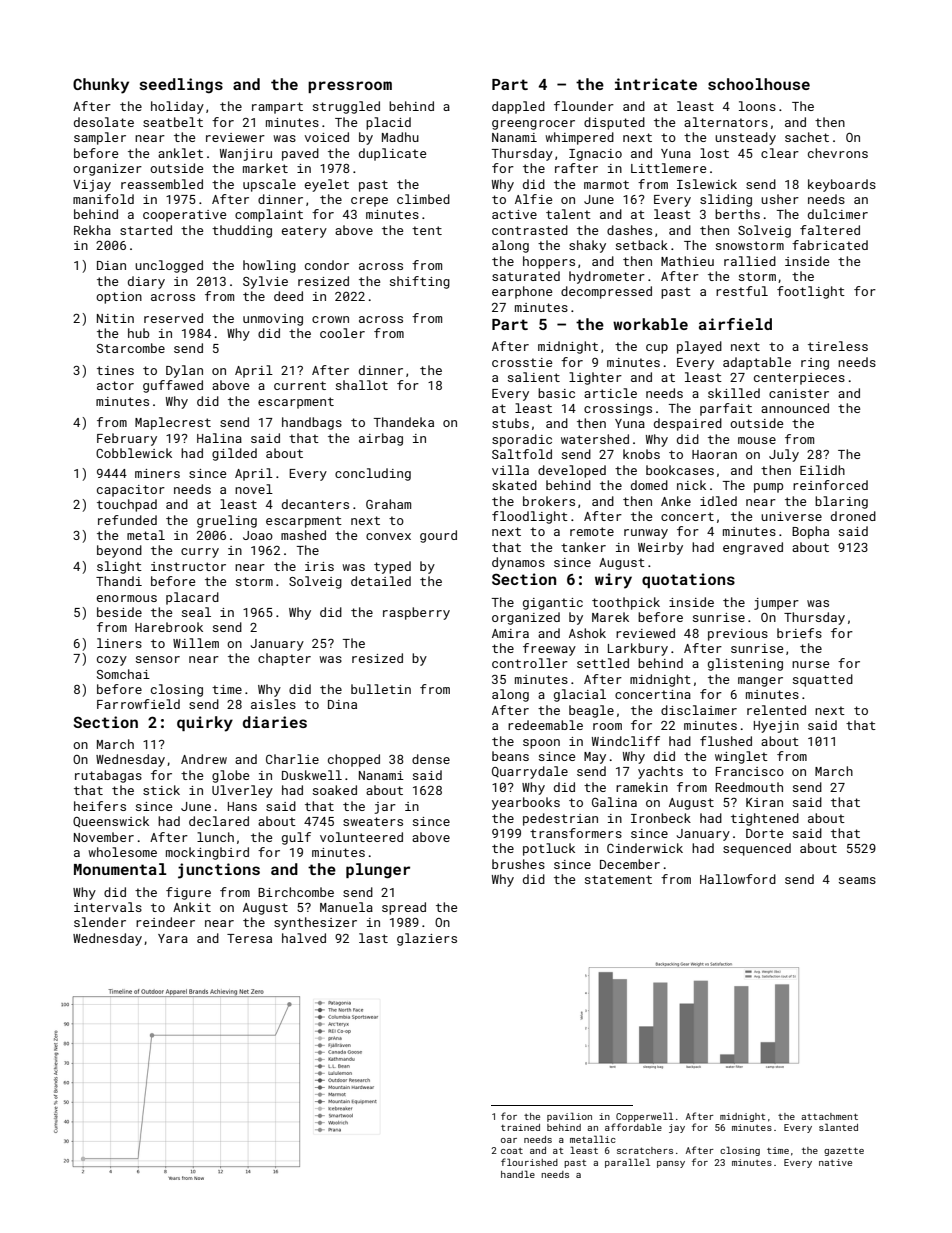  I want to click on alternators, so click(726, 122).
